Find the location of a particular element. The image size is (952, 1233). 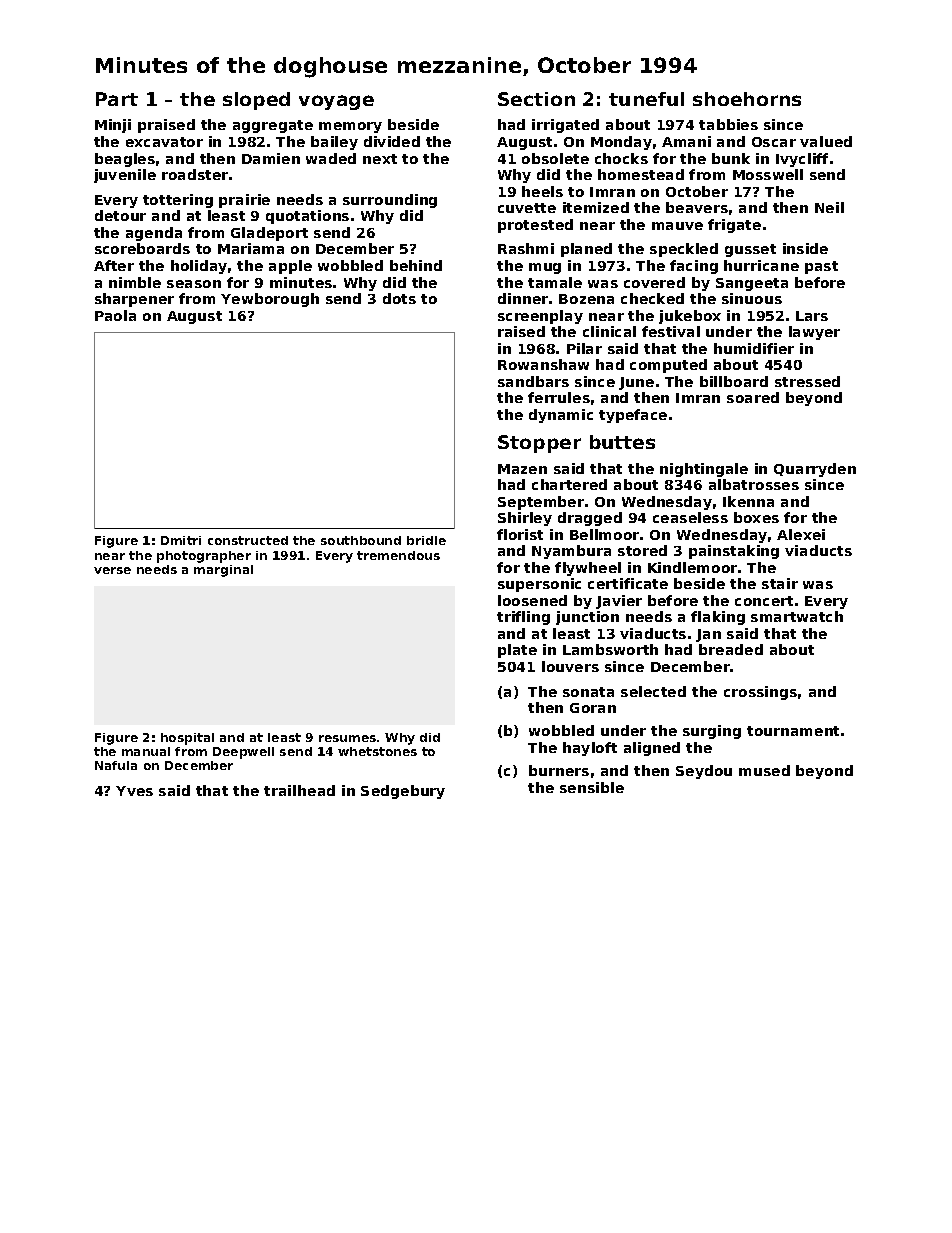

Quarryden is located at coordinates (815, 470).
